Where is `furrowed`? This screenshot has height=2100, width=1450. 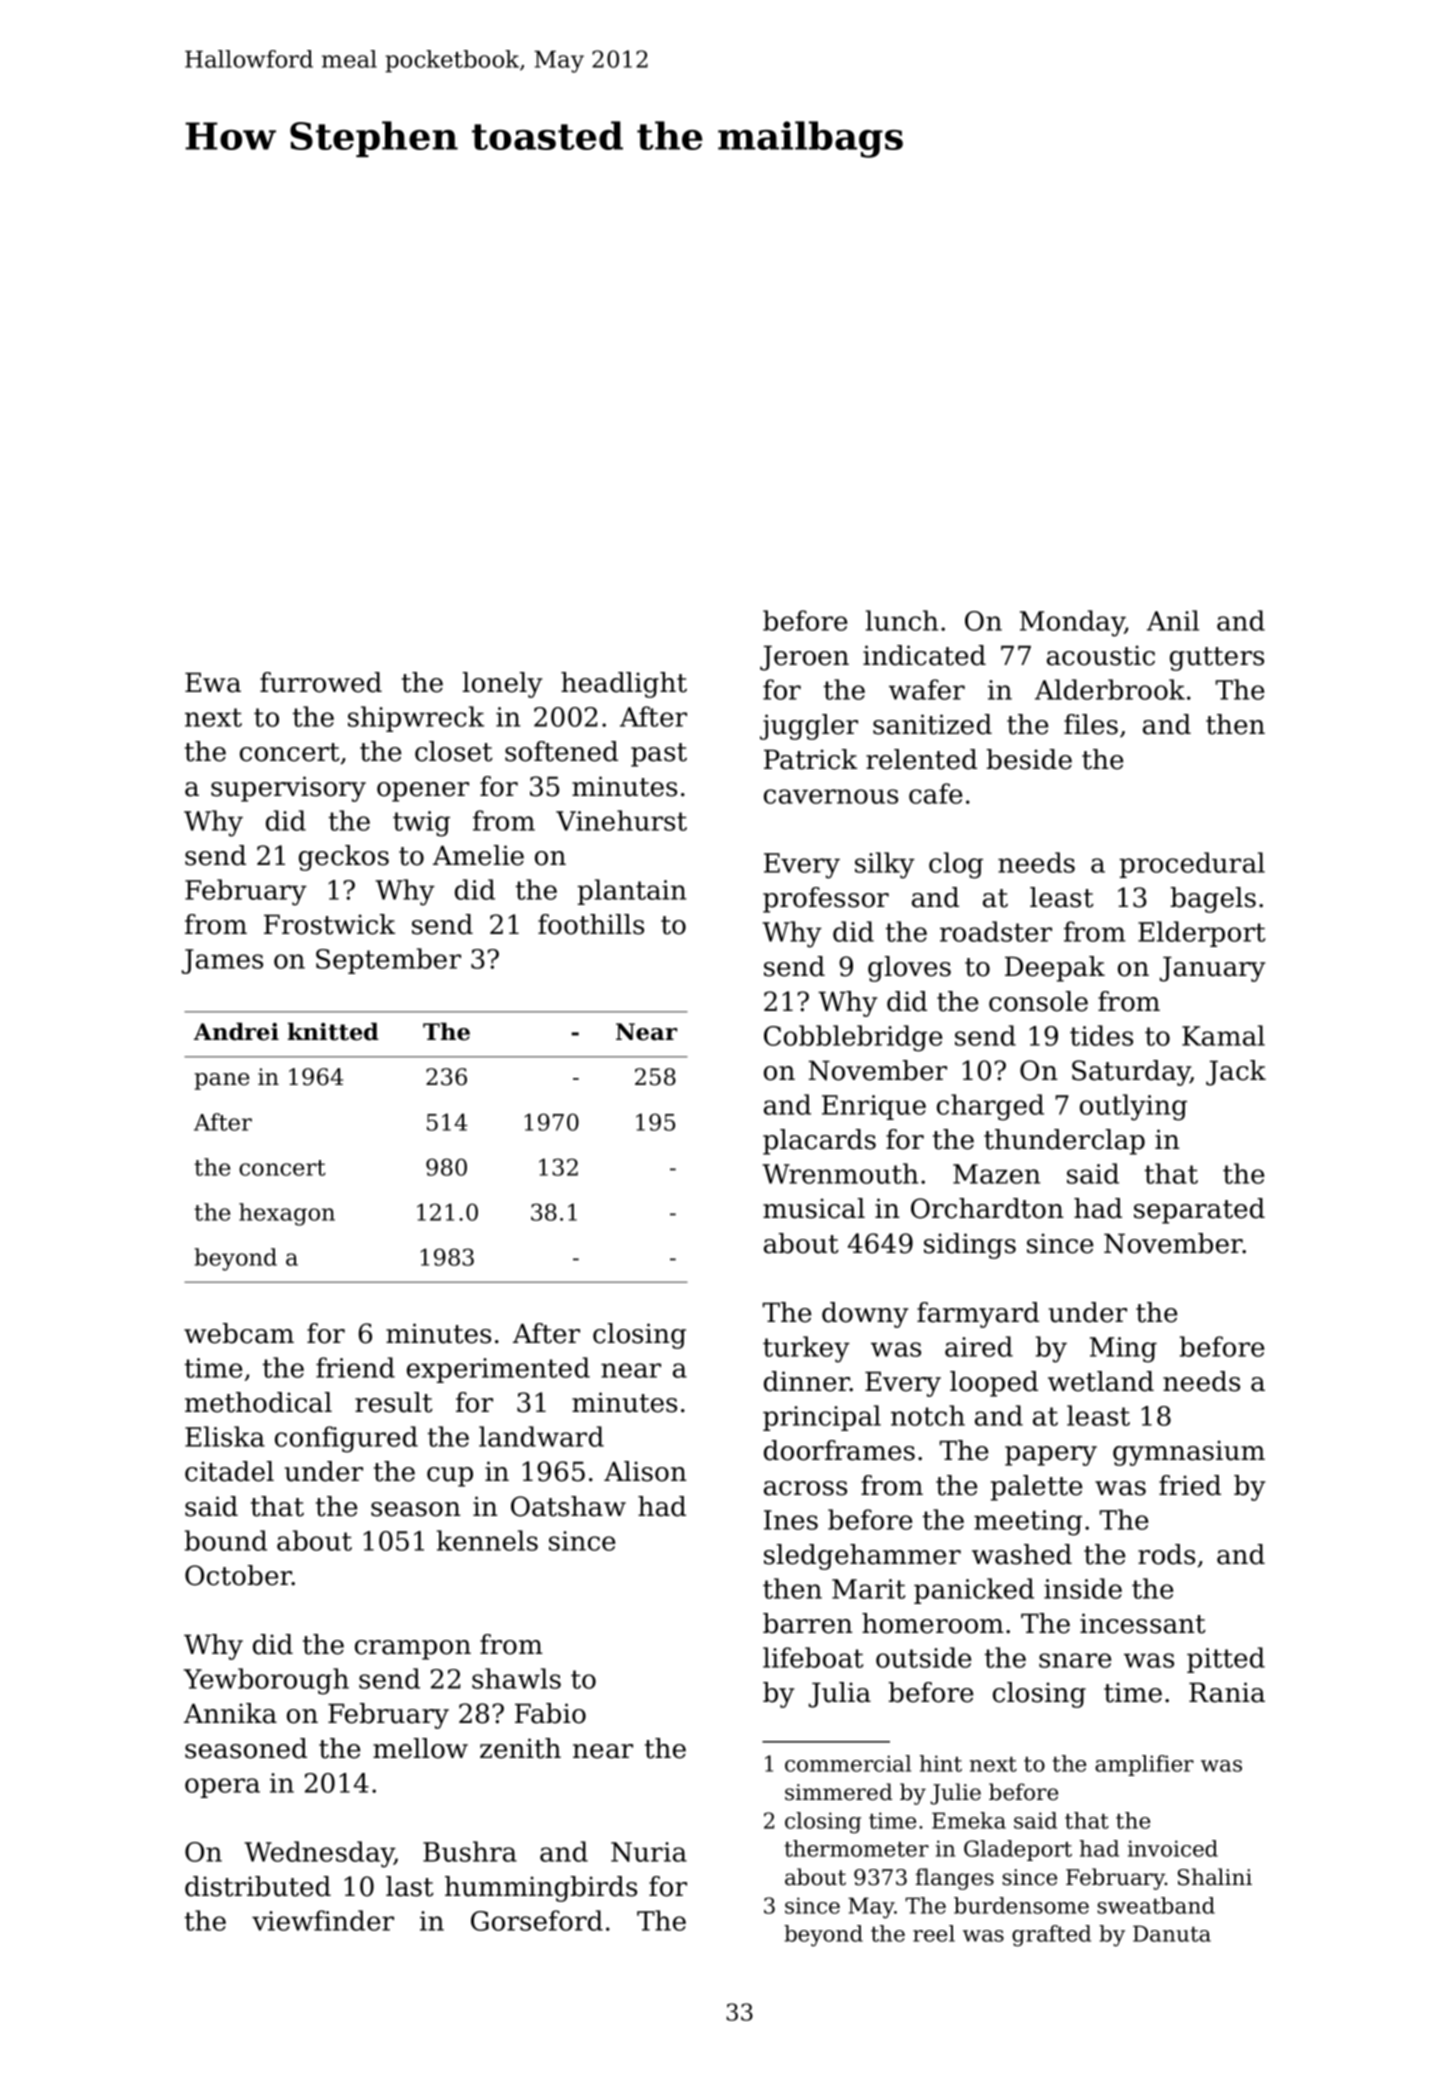
furrowed is located at coordinates (321, 682).
